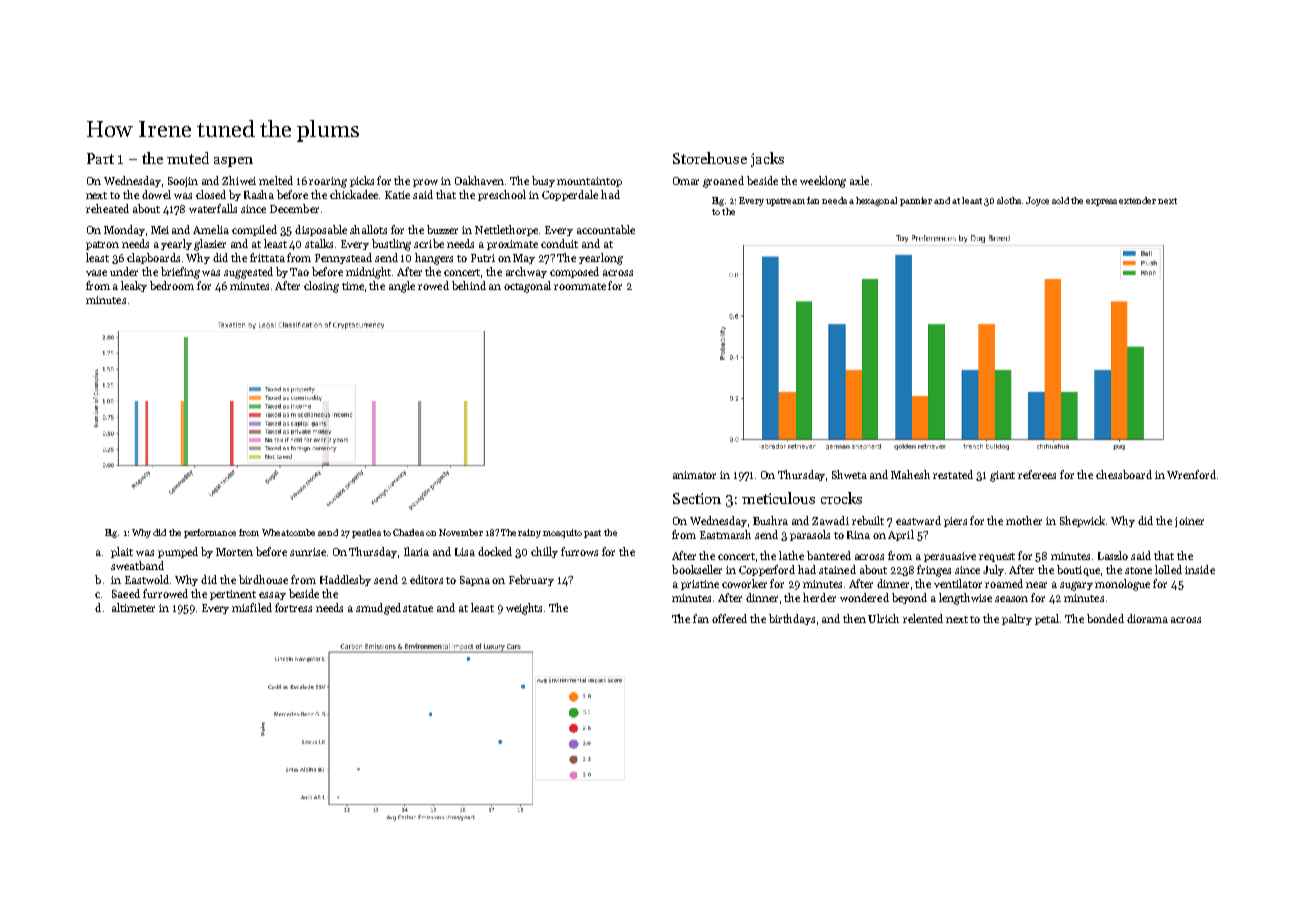  What do you see at coordinates (254, 230) in the image?
I see `compiled` at bounding box center [254, 230].
